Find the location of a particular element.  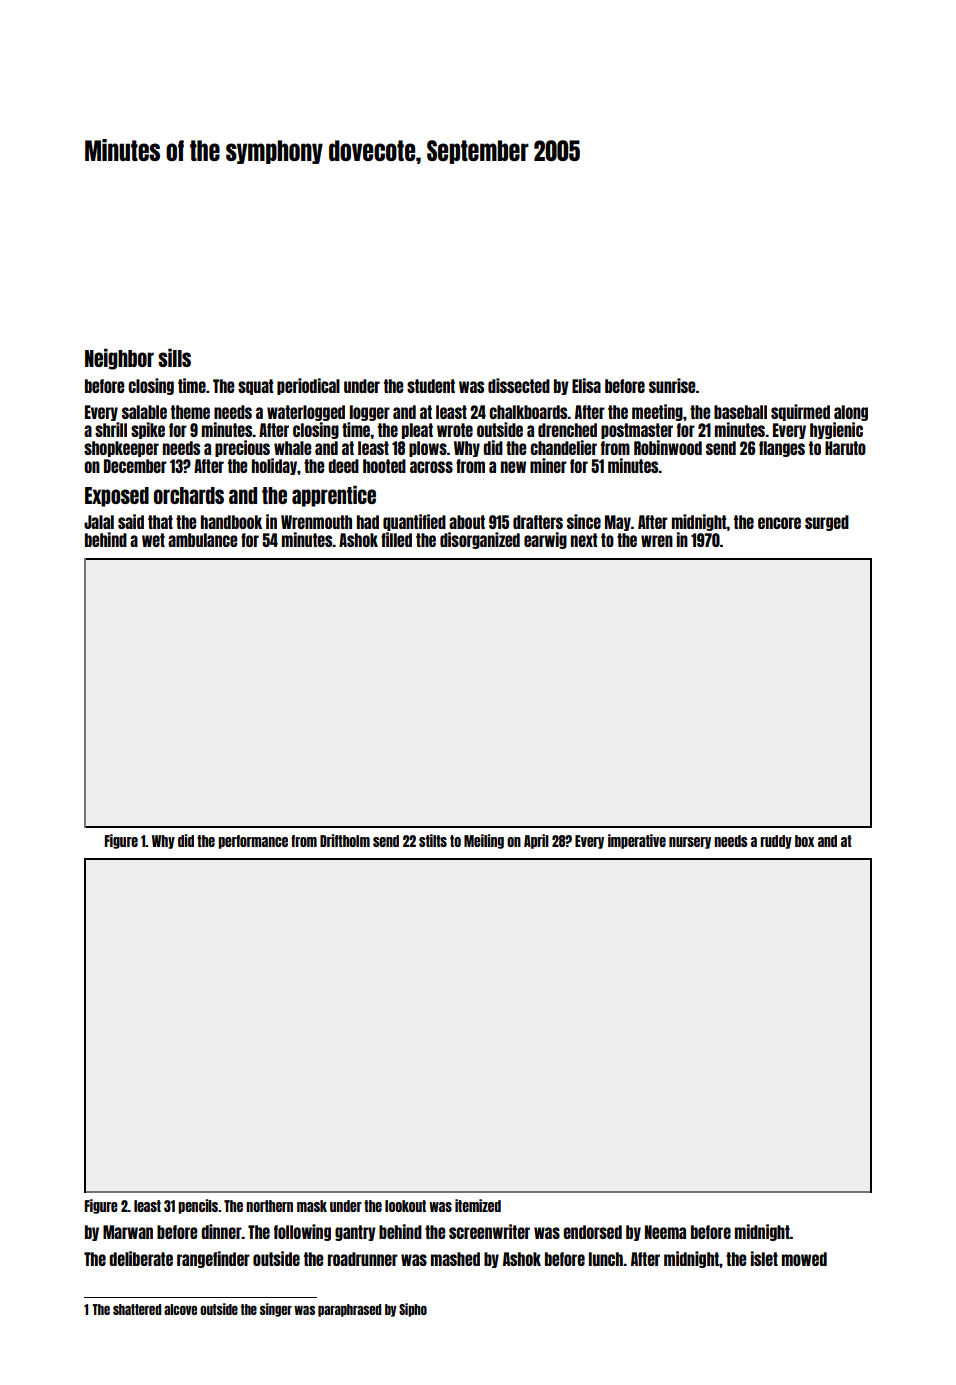

sills is located at coordinates (174, 357).
